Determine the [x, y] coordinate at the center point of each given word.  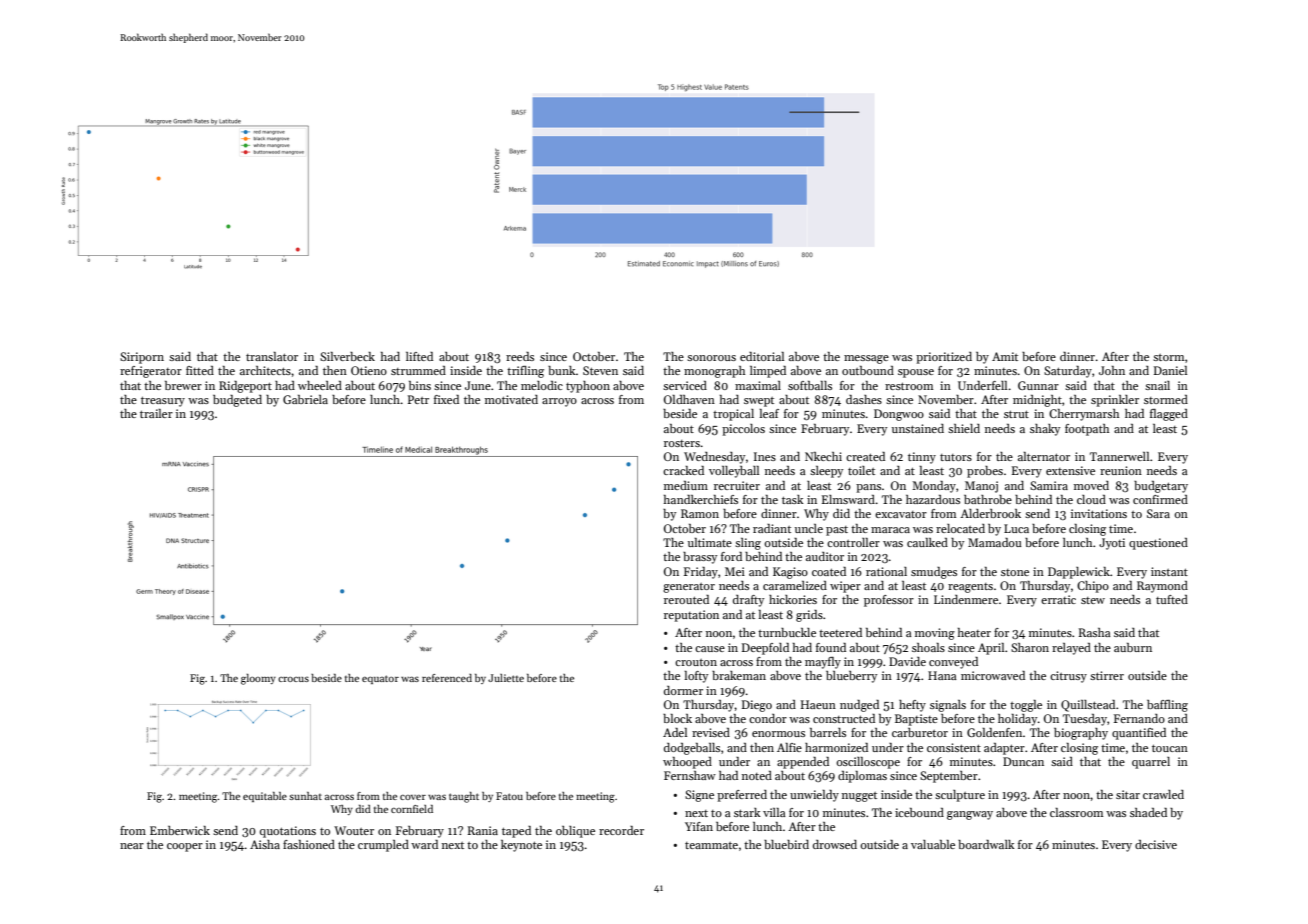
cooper [185, 847]
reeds [520, 356]
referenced [447, 678]
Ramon [700, 513]
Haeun [818, 704]
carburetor [920, 732]
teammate [711, 845]
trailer [156, 413]
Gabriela [305, 399]
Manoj [981, 487]
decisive [1156, 844]
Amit [1005, 356]
